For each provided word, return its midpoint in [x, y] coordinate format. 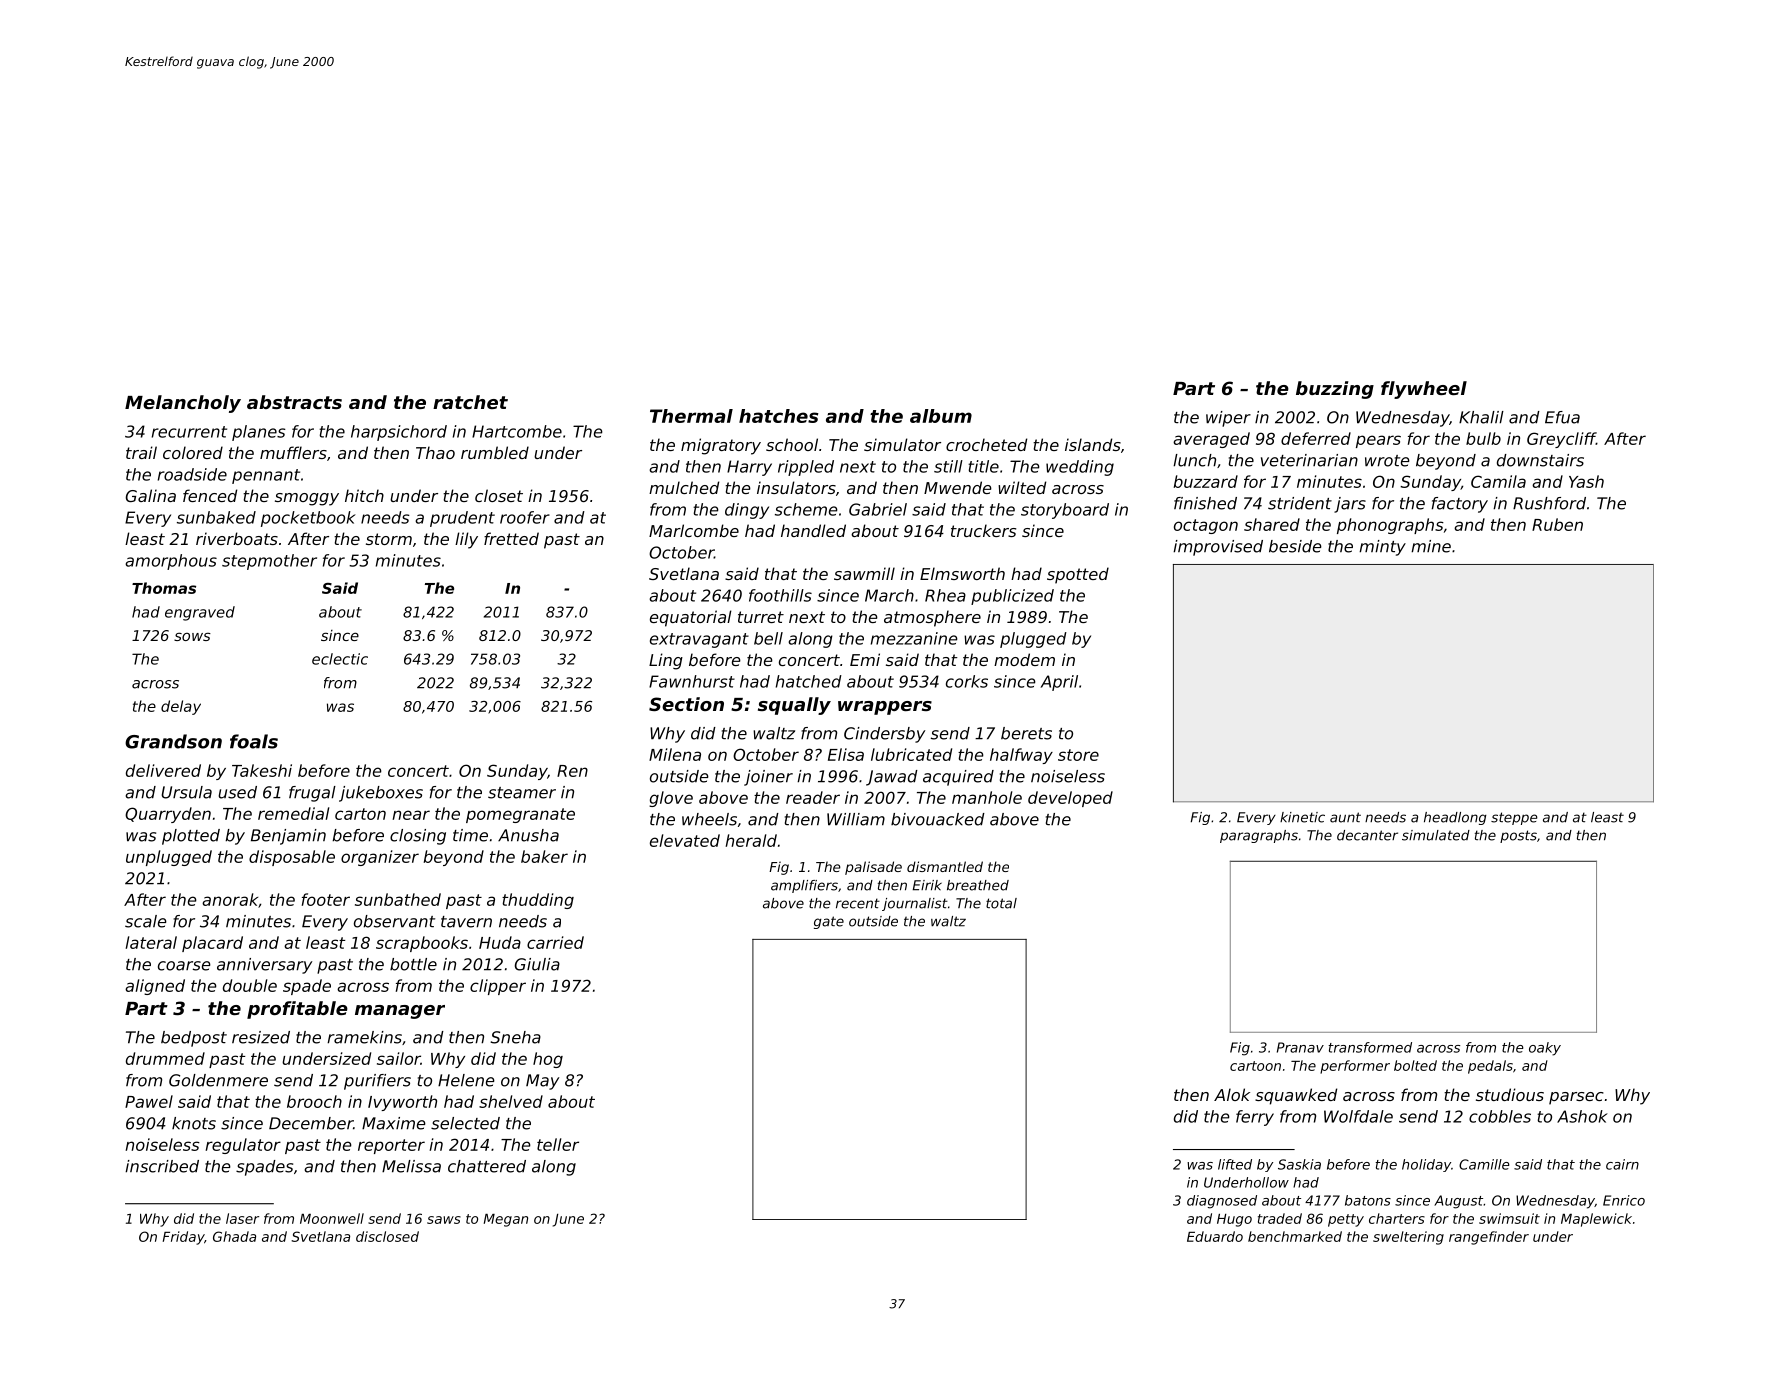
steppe [1514, 818]
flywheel [1424, 390]
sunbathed [398, 899]
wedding [1080, 468]
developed [1070, 799]
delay [181, 707]
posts [1518, 836]
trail [141, 452]
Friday [183, 1238]
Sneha [515, 1037]
